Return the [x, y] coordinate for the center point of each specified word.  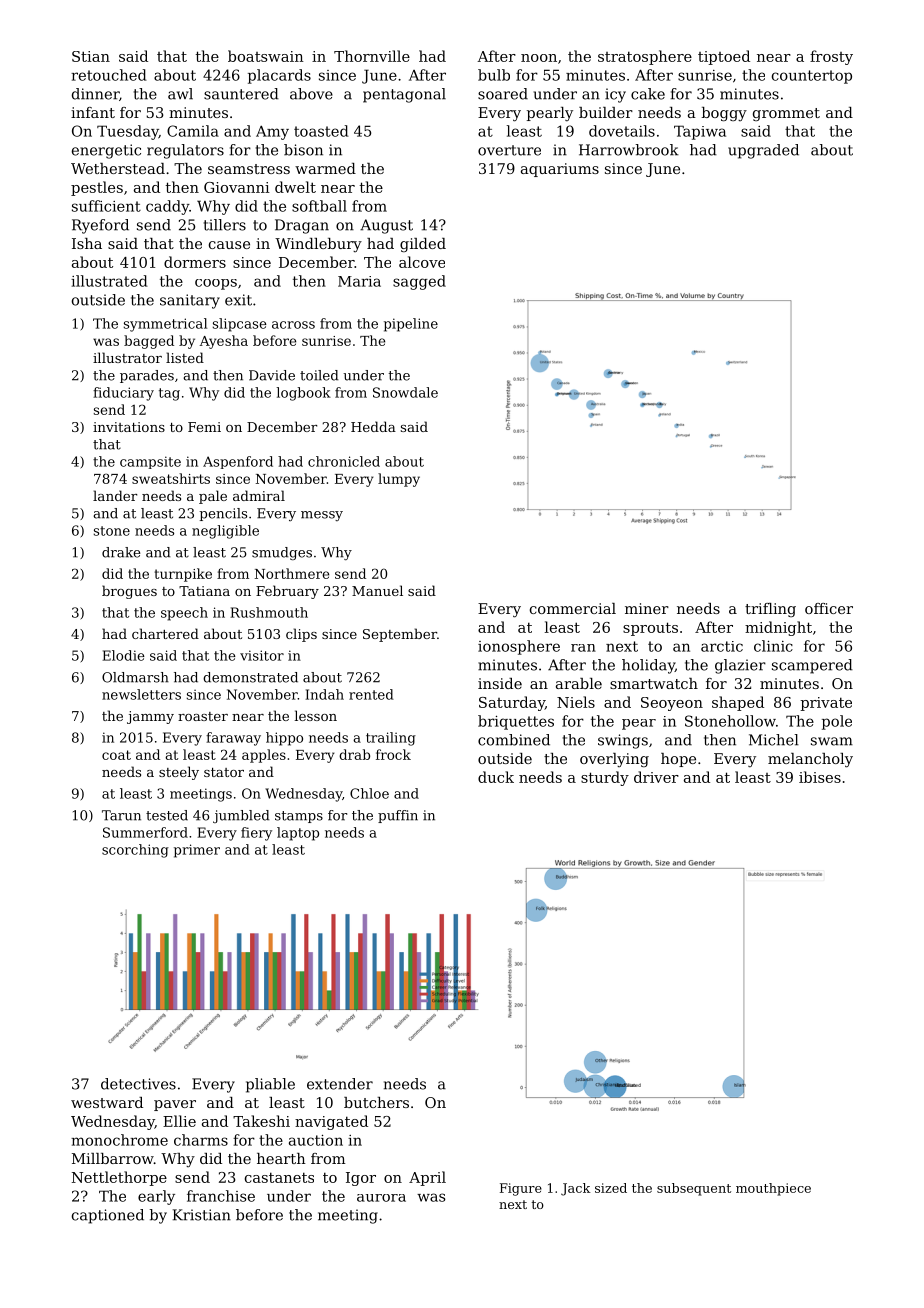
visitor [262, 655]
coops [216, 284]
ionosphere [519, 647]
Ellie [179, 1121]
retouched [109, 75]
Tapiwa [700, 132]
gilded [423, 245]
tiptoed [724, 57]
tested [167, 815]
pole [837, 722]
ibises [820, 777]
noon [539, 58]
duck [496, 777]
